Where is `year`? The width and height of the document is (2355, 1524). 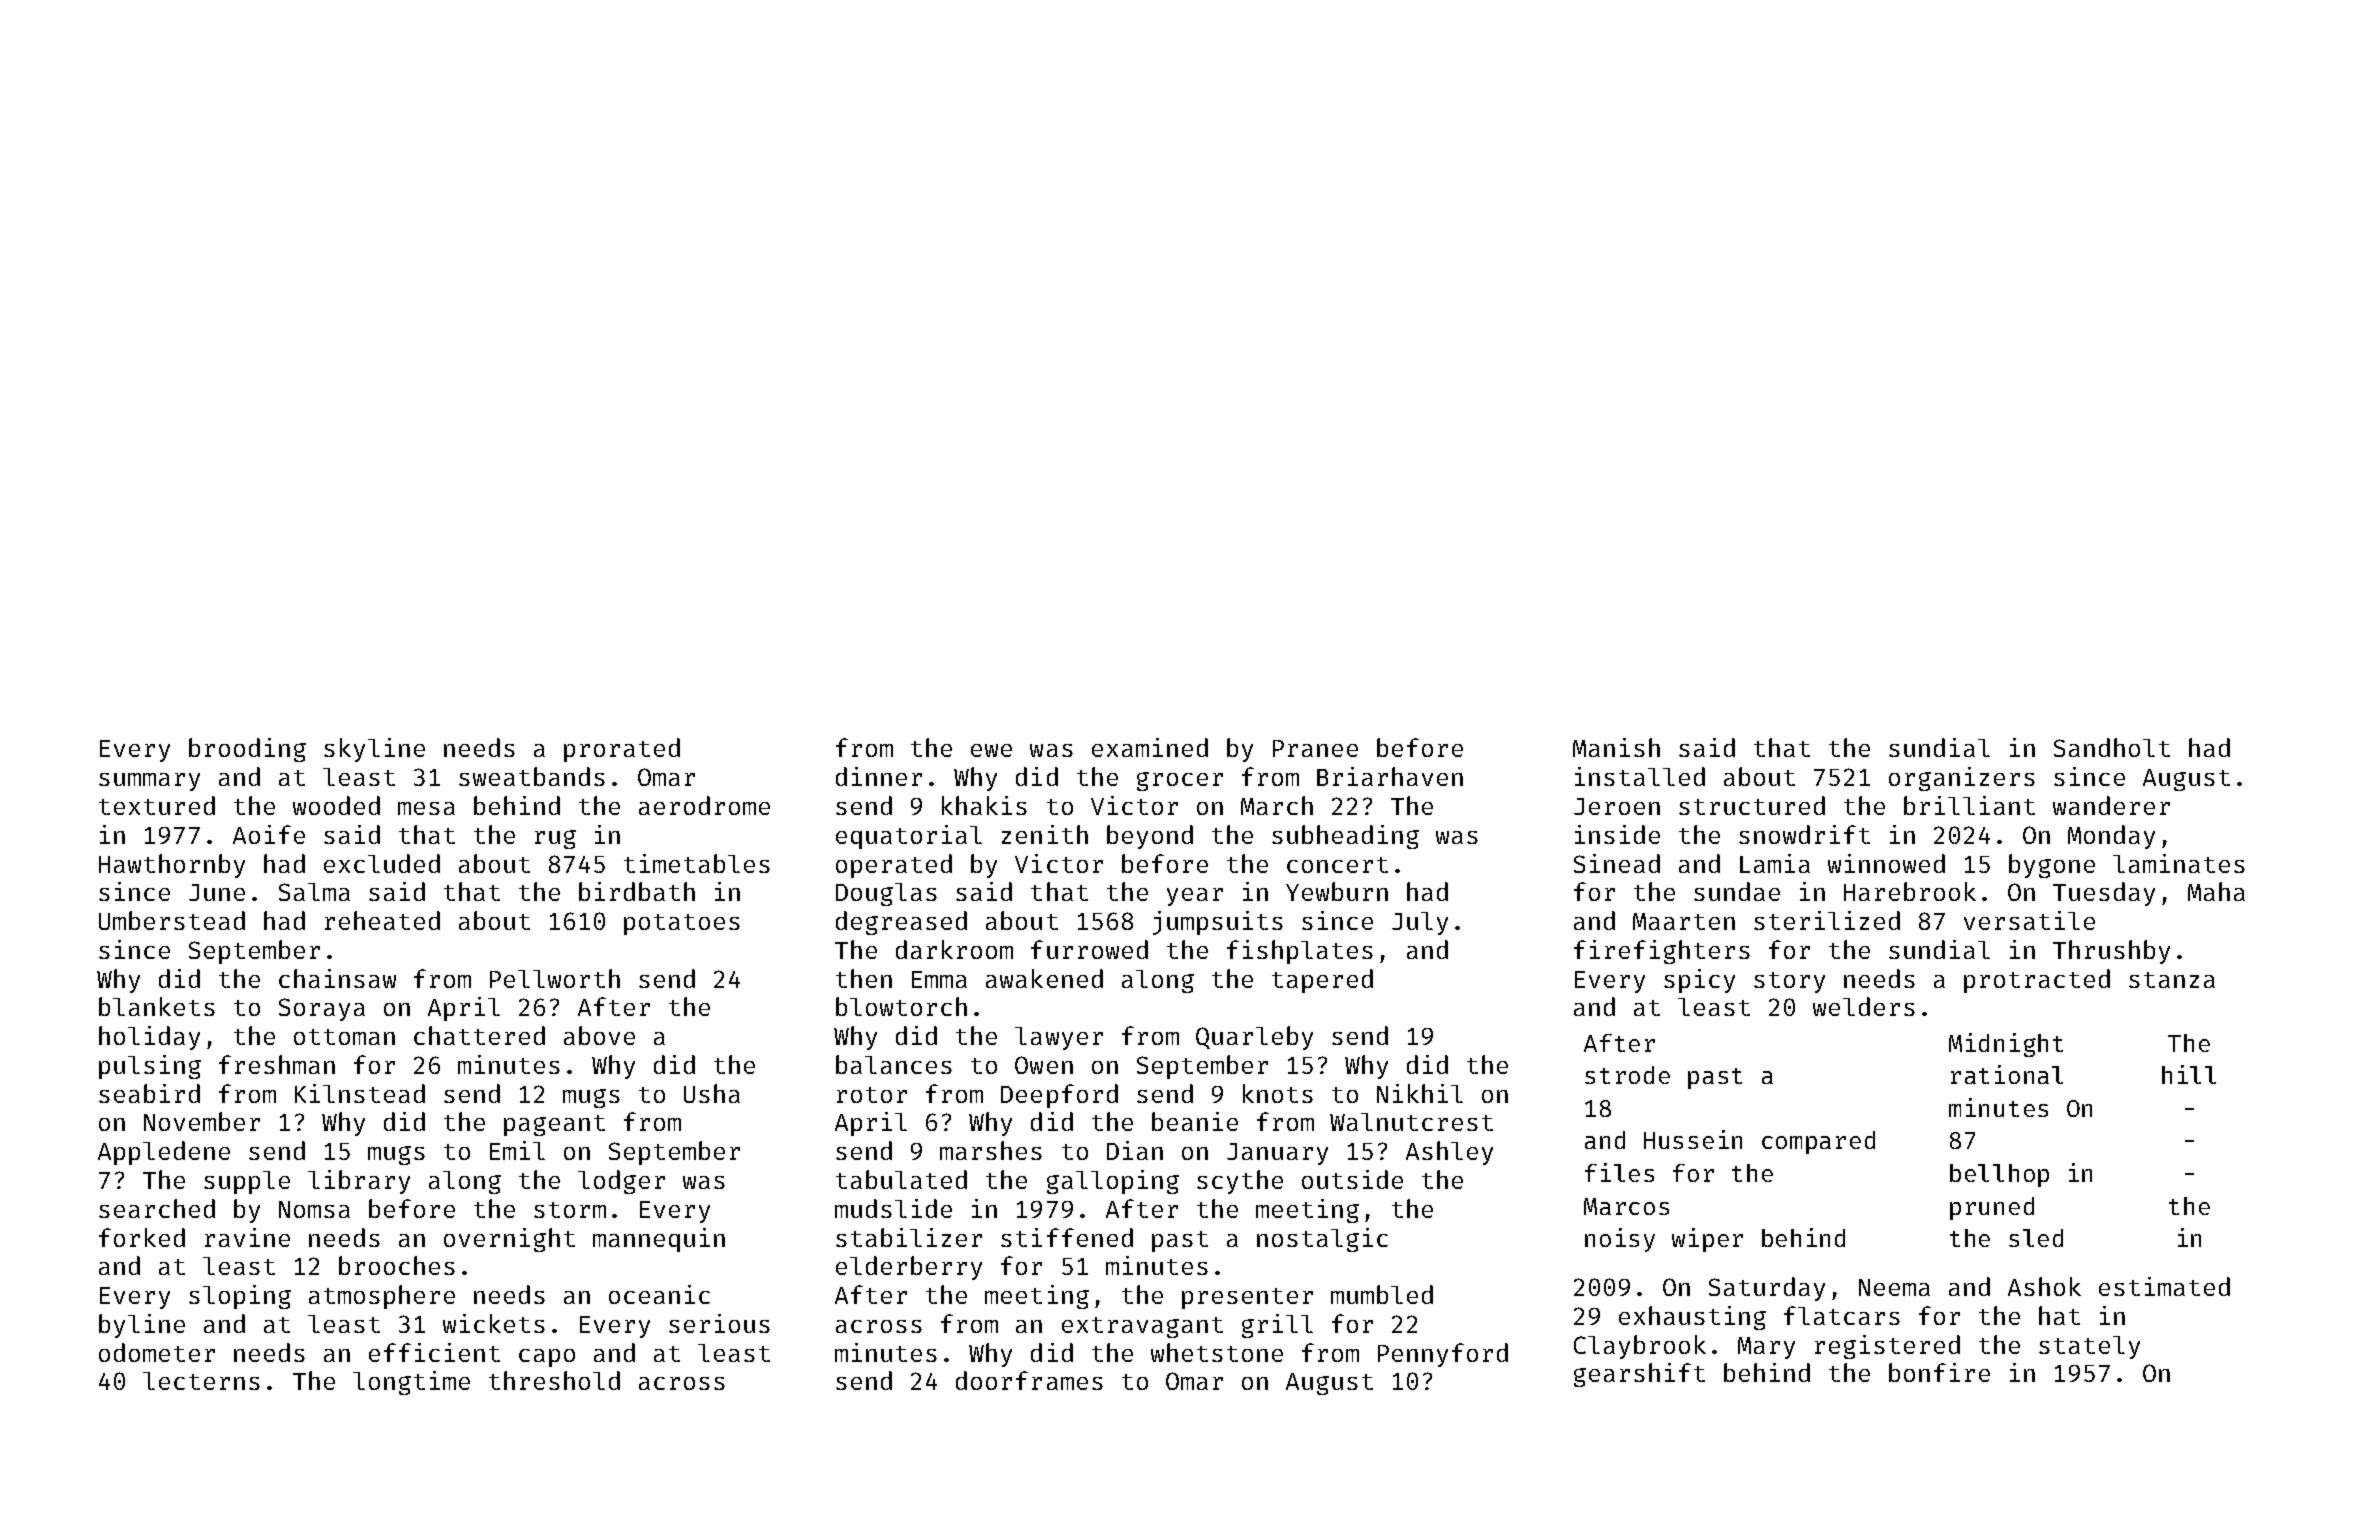 year is located at coordinates (1195, 897).
